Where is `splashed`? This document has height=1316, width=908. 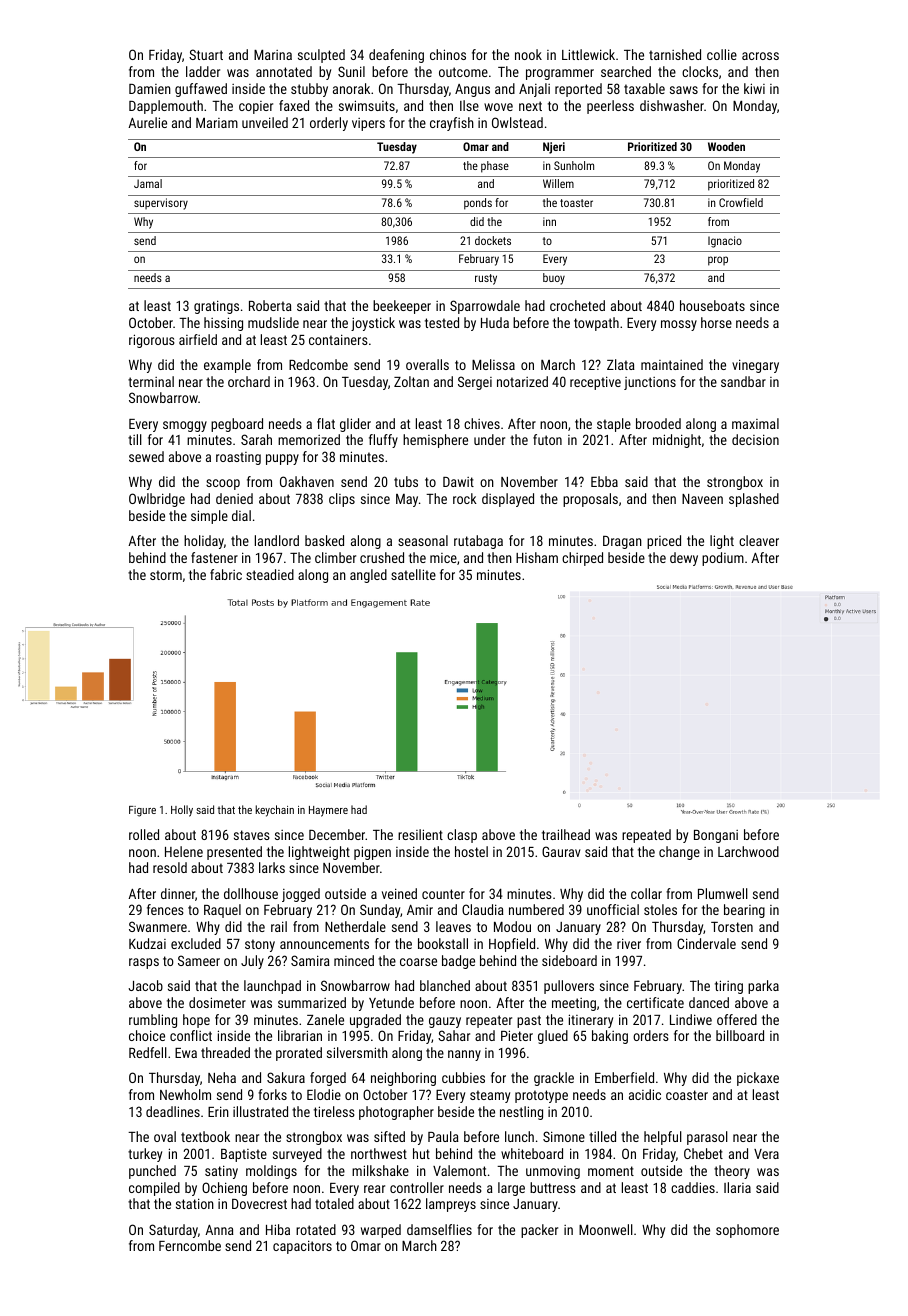
splashed is located at coordinates (754, 500).
